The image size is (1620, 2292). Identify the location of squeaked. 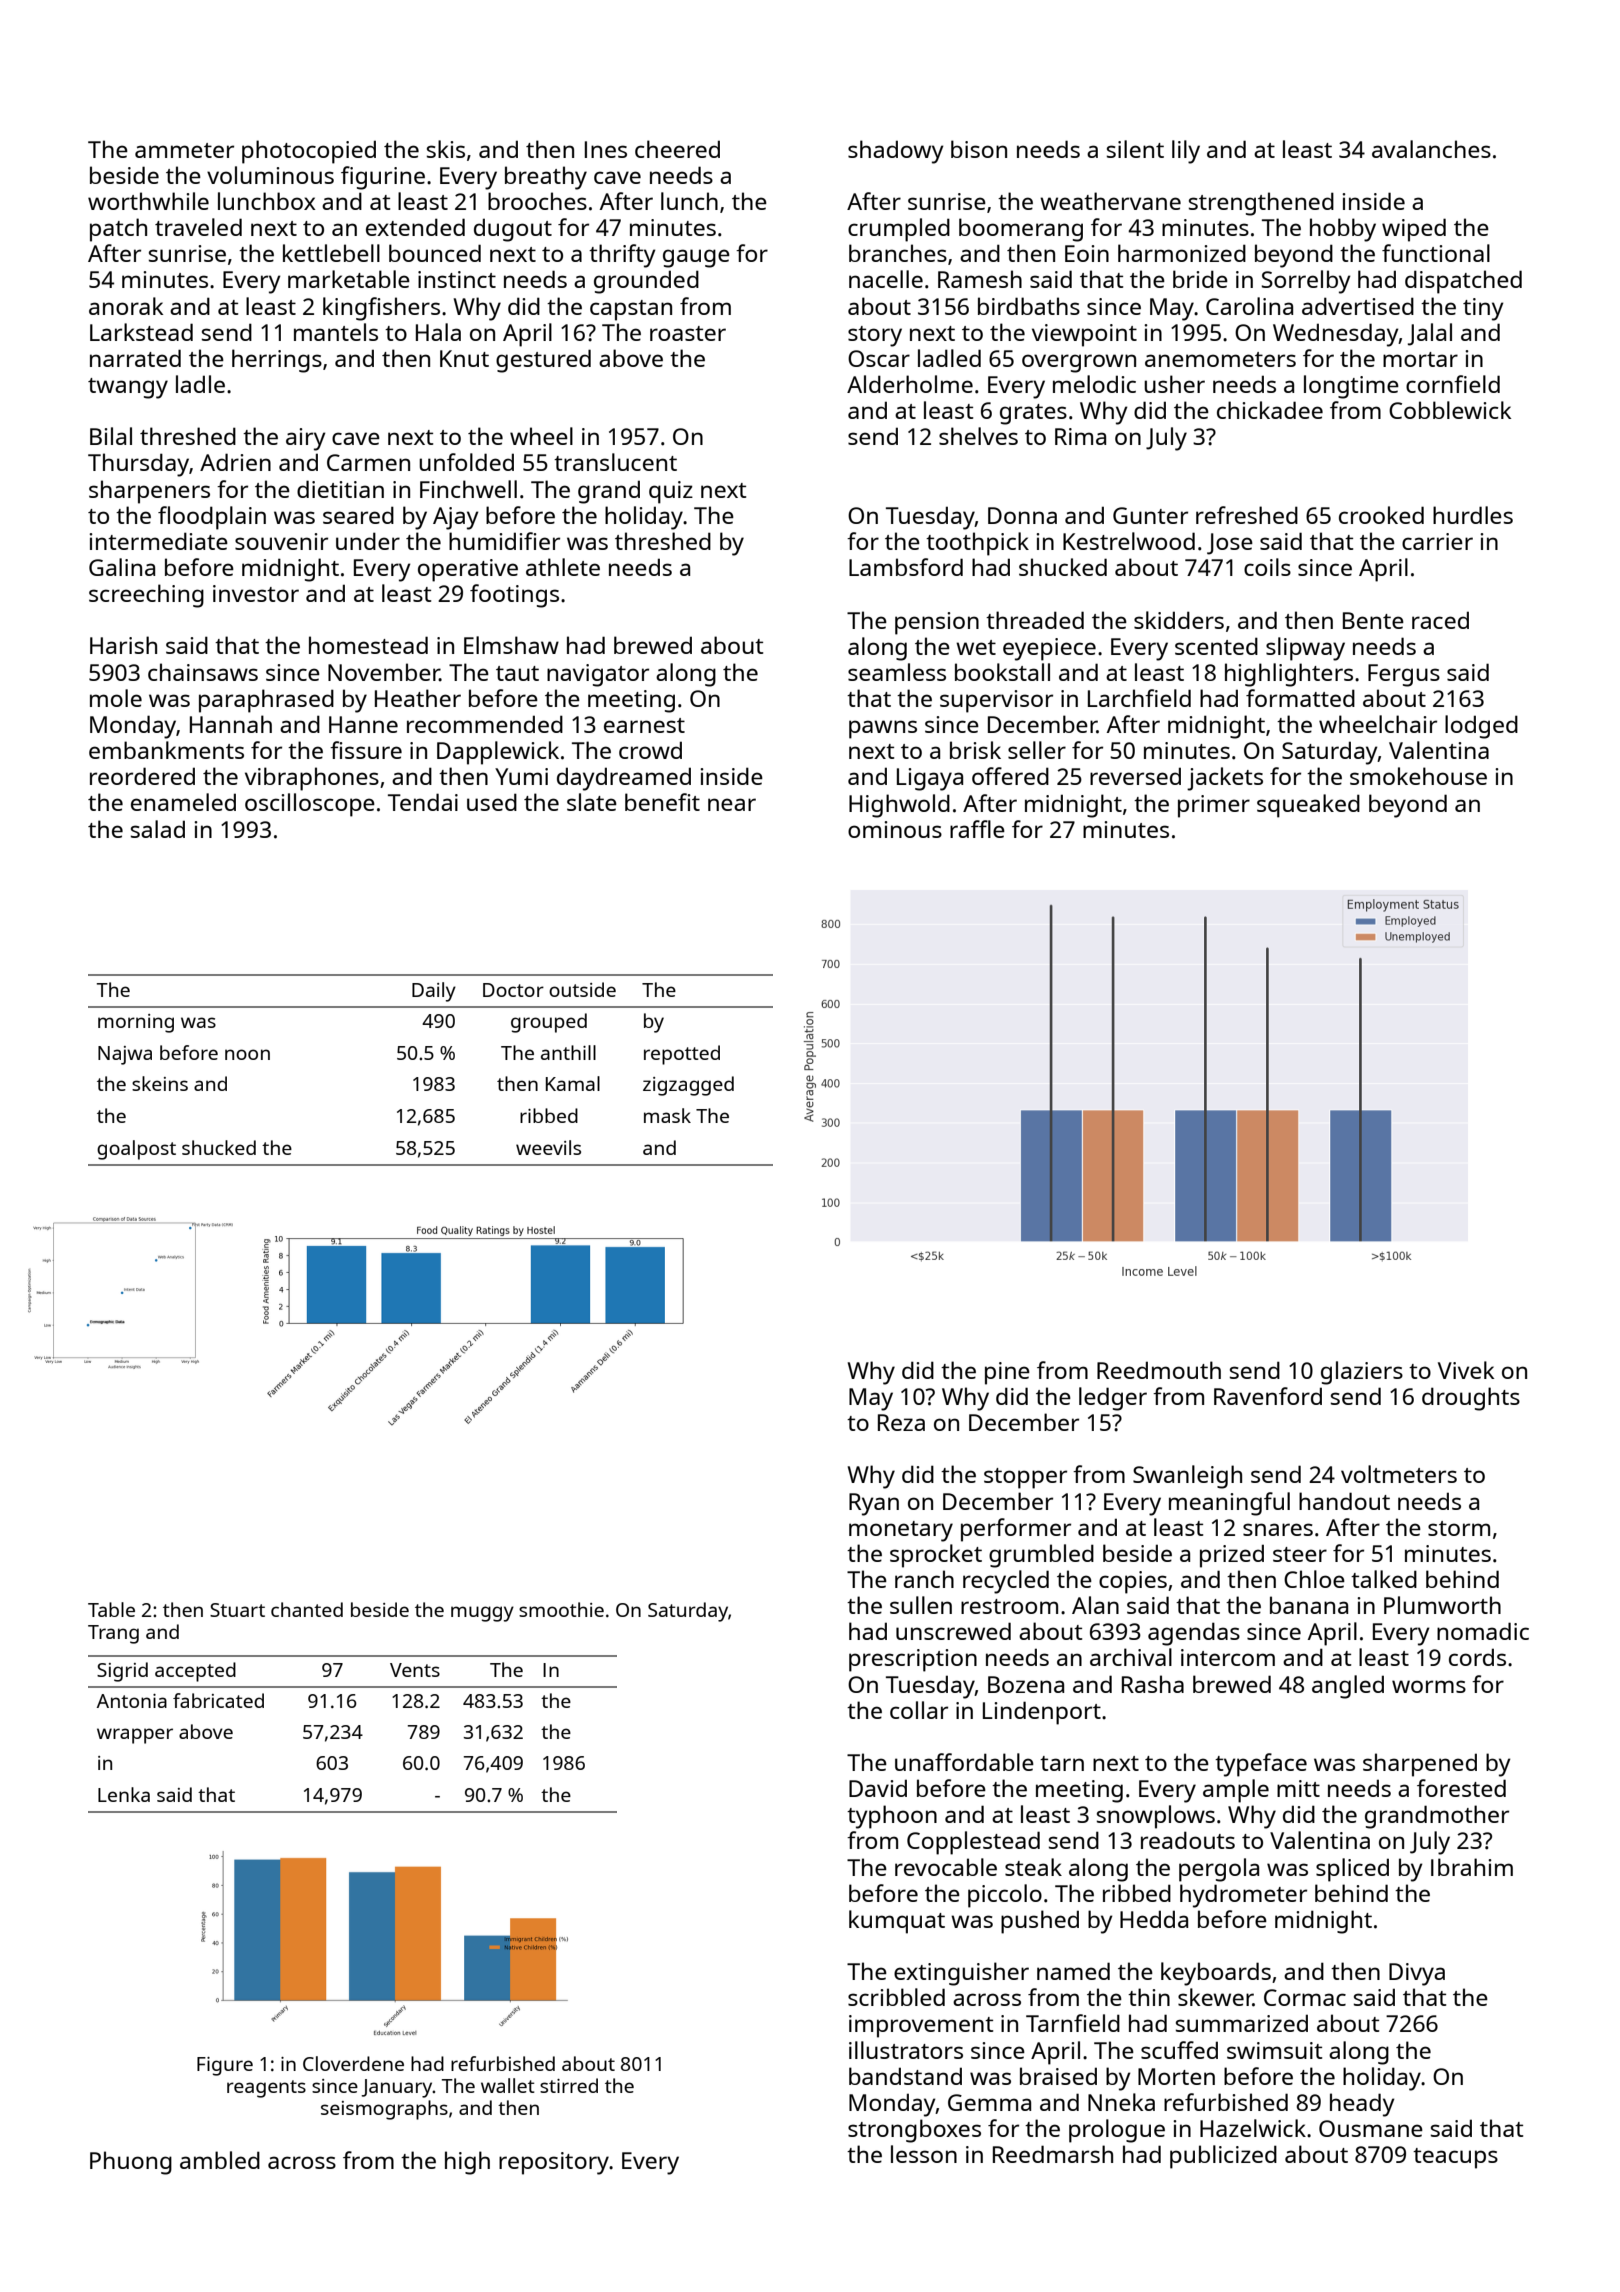
(1308, 806).
